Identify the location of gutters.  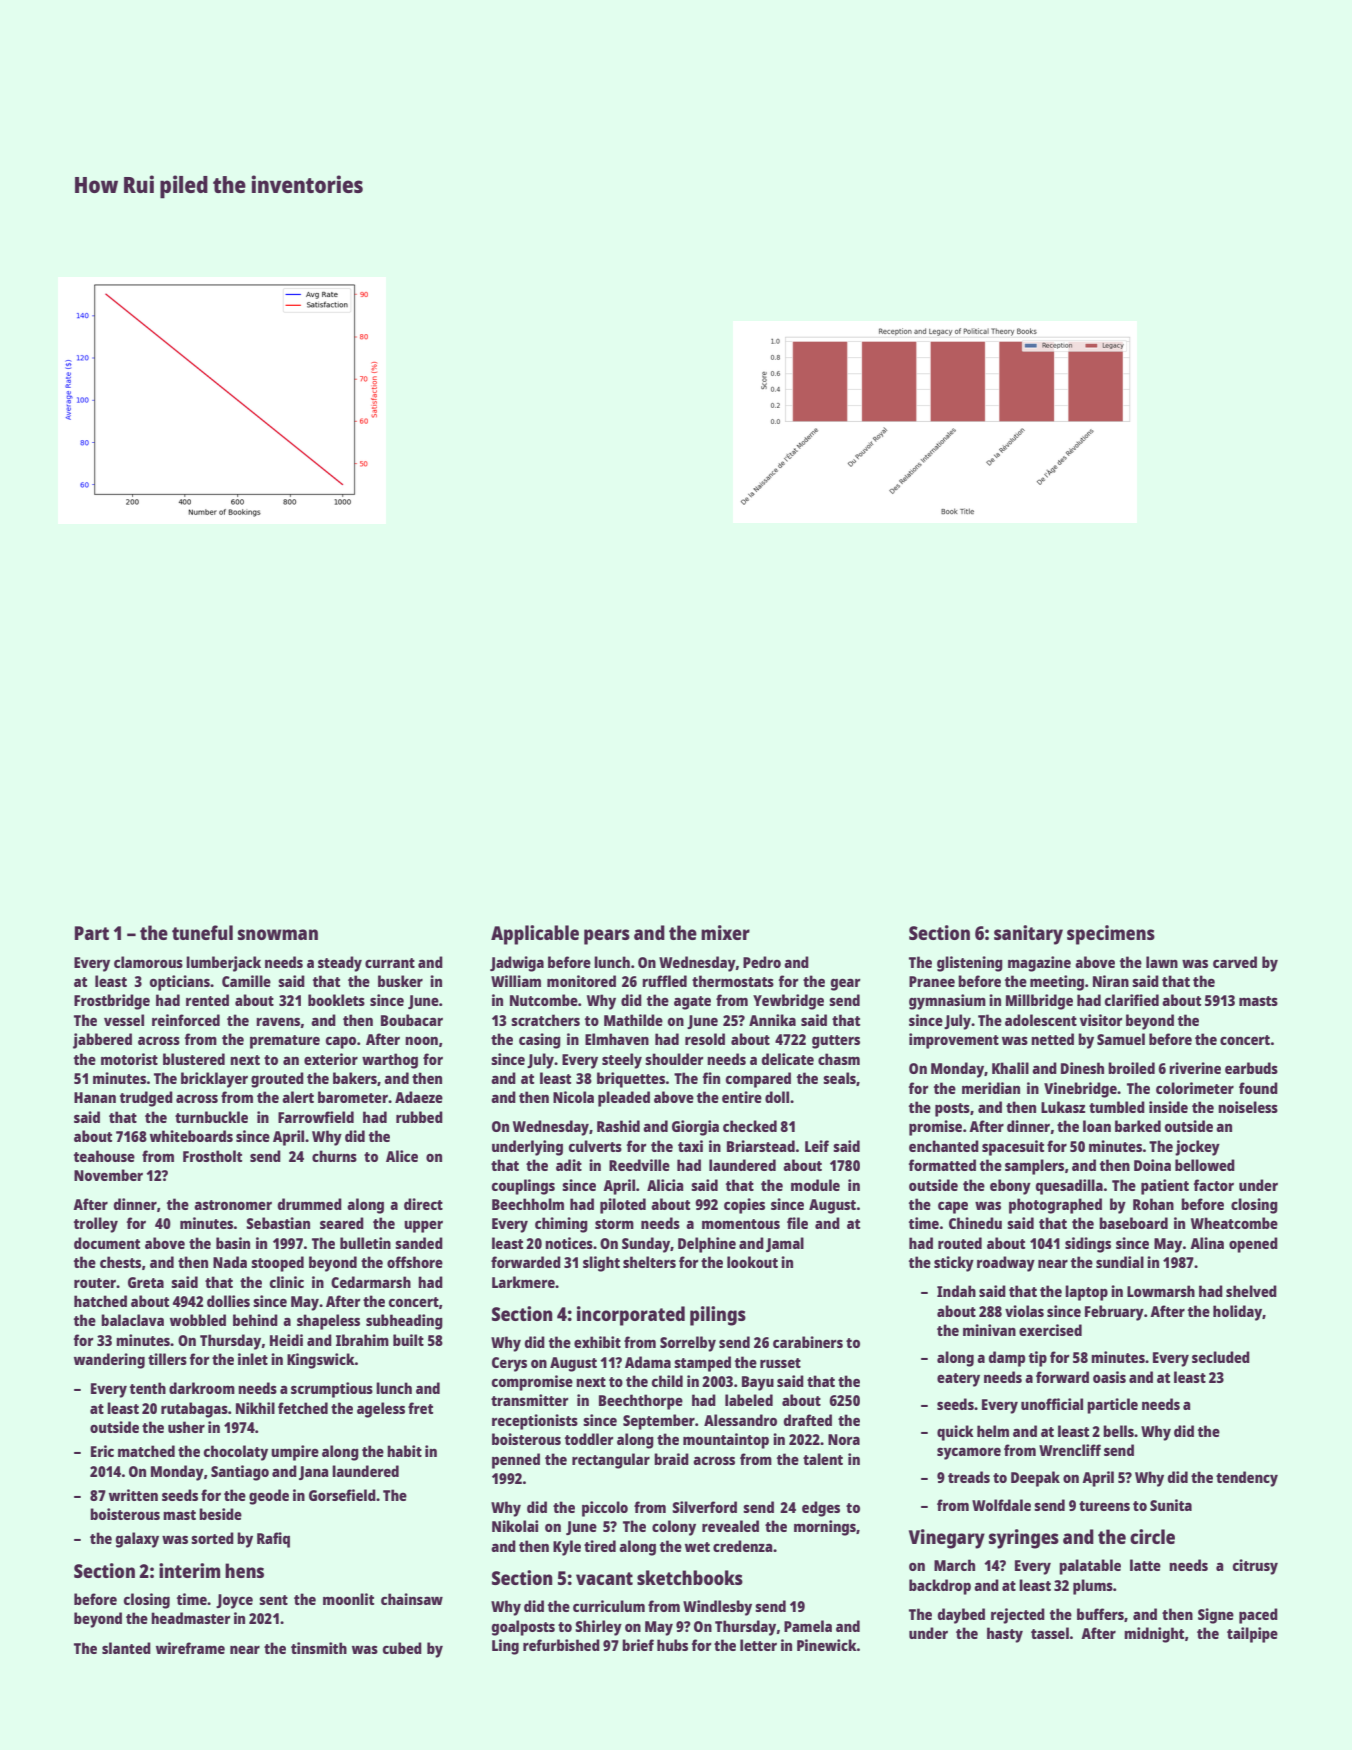
(836, 1042).
